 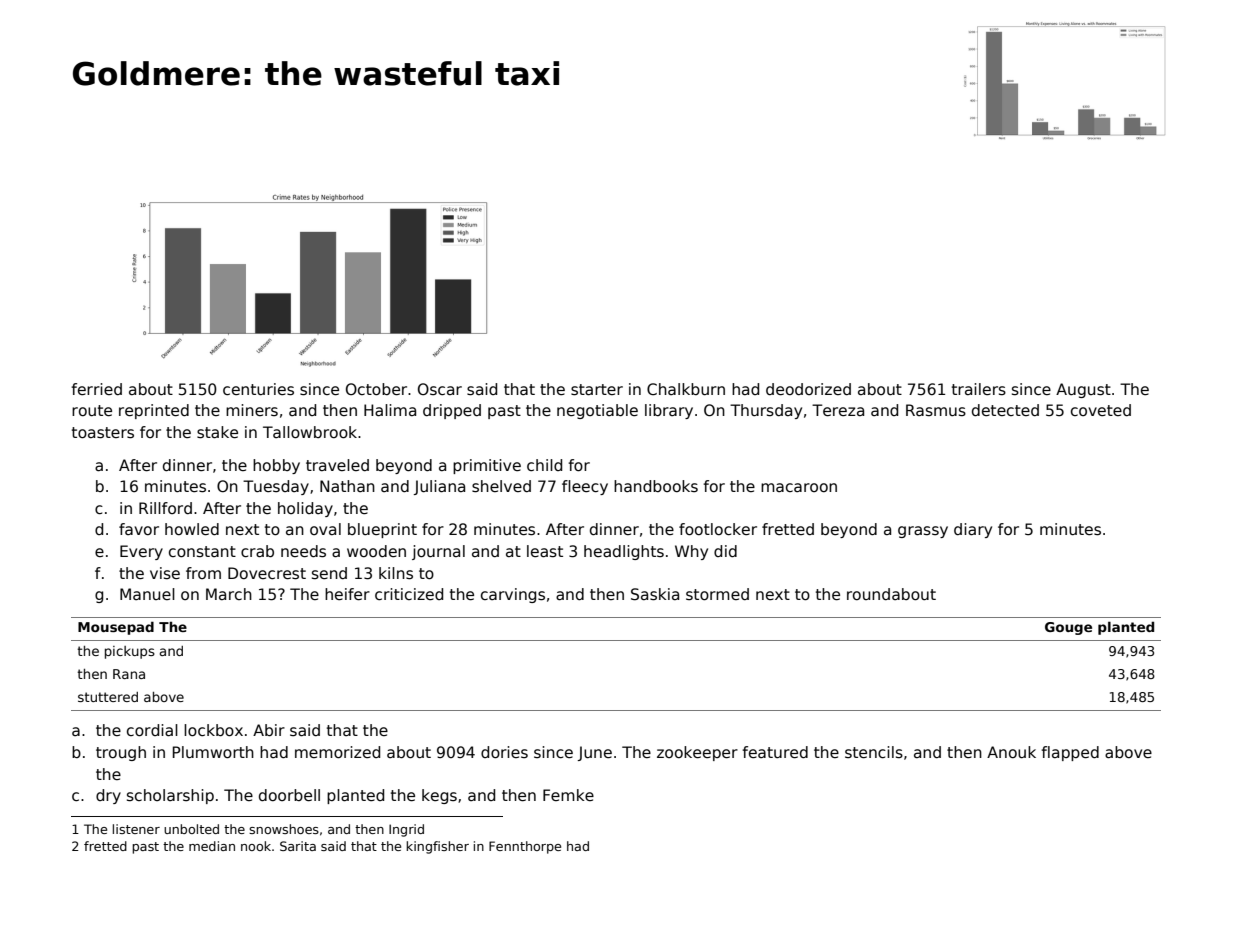 I want to click on miners, so click(x=252, y=410).
